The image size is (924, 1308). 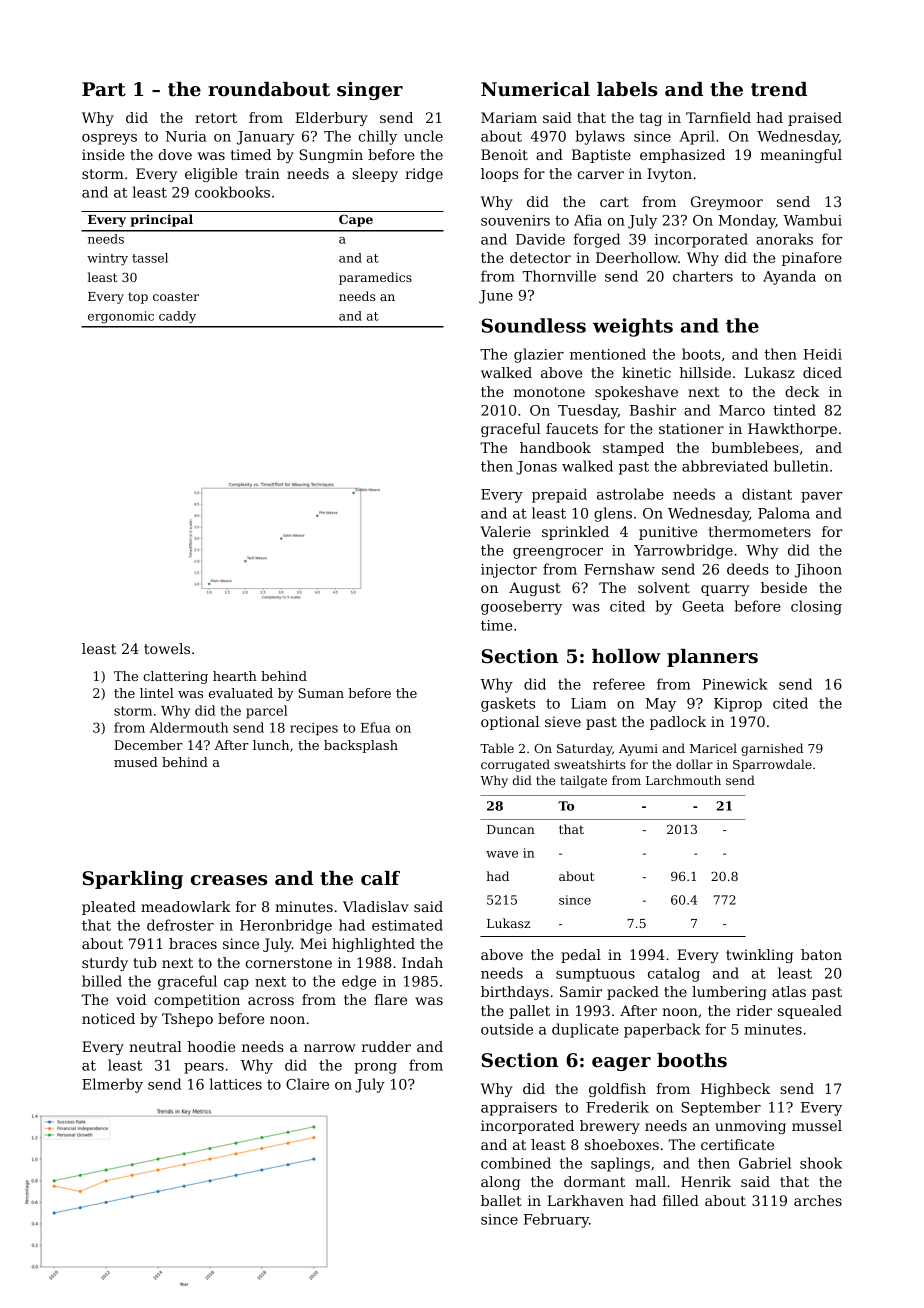 I want to click on wave, so click(x=502, y=854).
